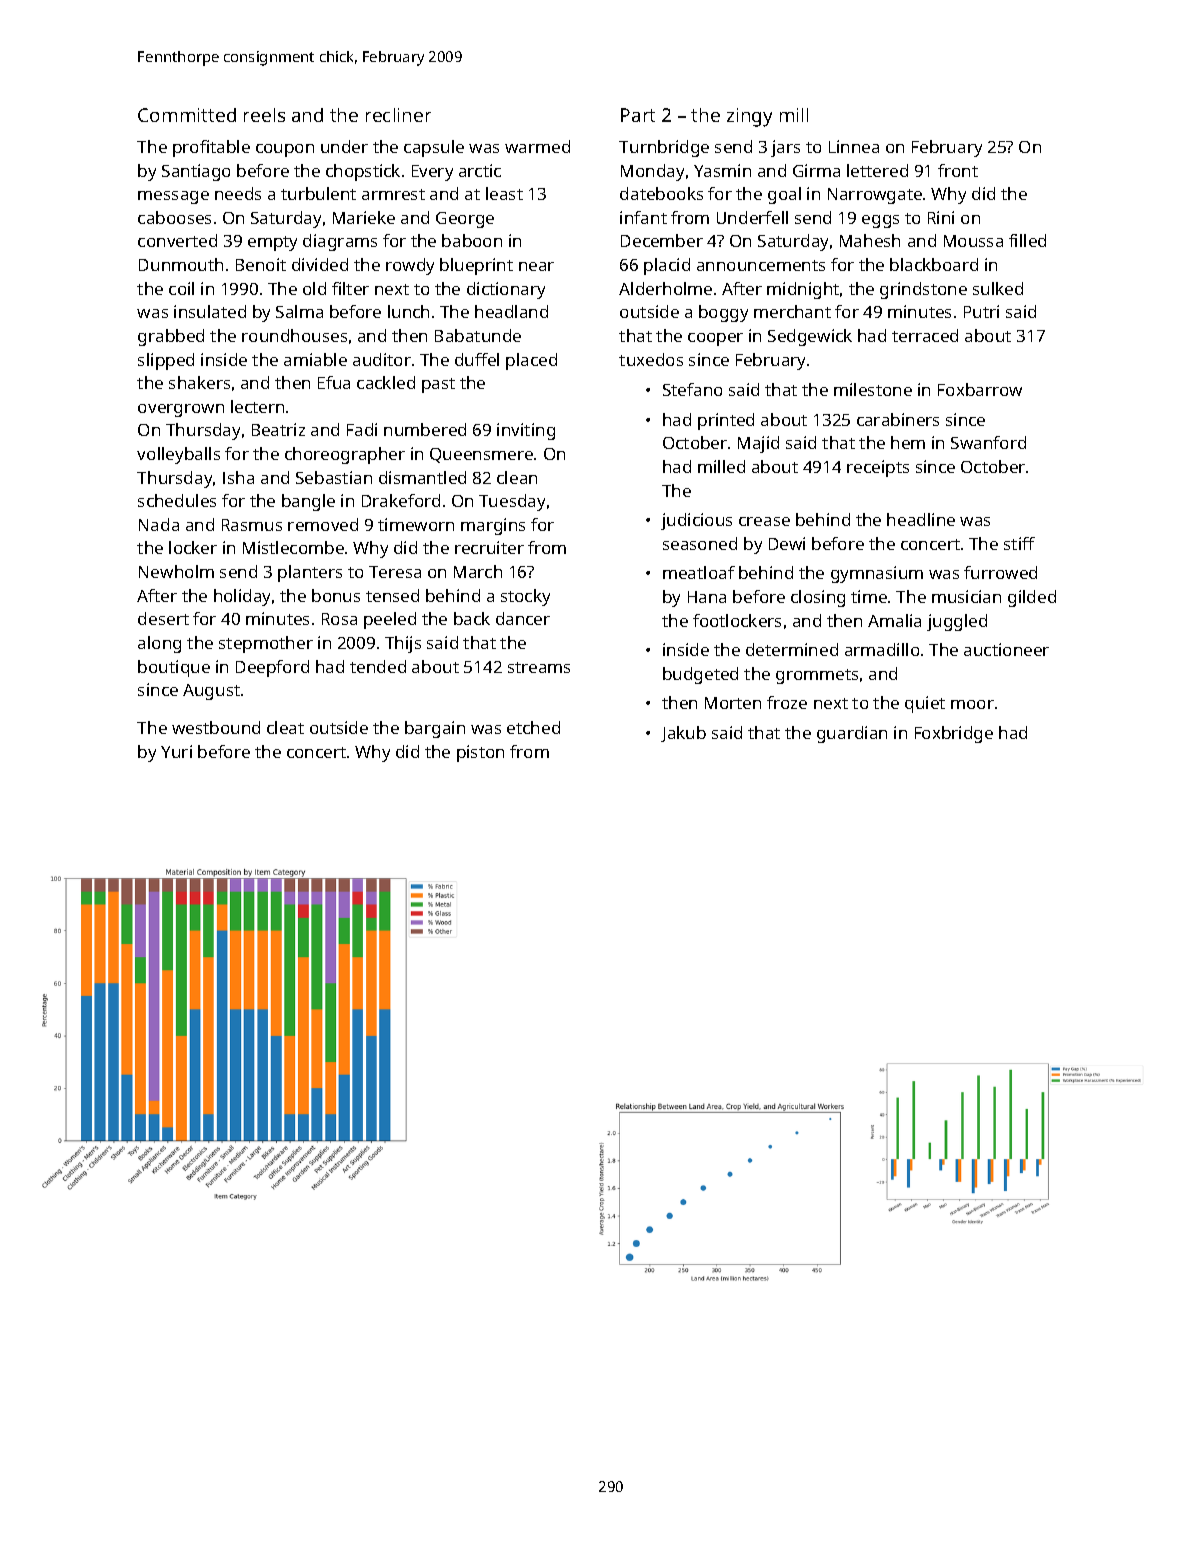 The width and height of the screenshot is (1197, 1549). What do you see at coordinates (393, 194) in the screenshot?
I see `armrest` at bounding box center [393, 194].
